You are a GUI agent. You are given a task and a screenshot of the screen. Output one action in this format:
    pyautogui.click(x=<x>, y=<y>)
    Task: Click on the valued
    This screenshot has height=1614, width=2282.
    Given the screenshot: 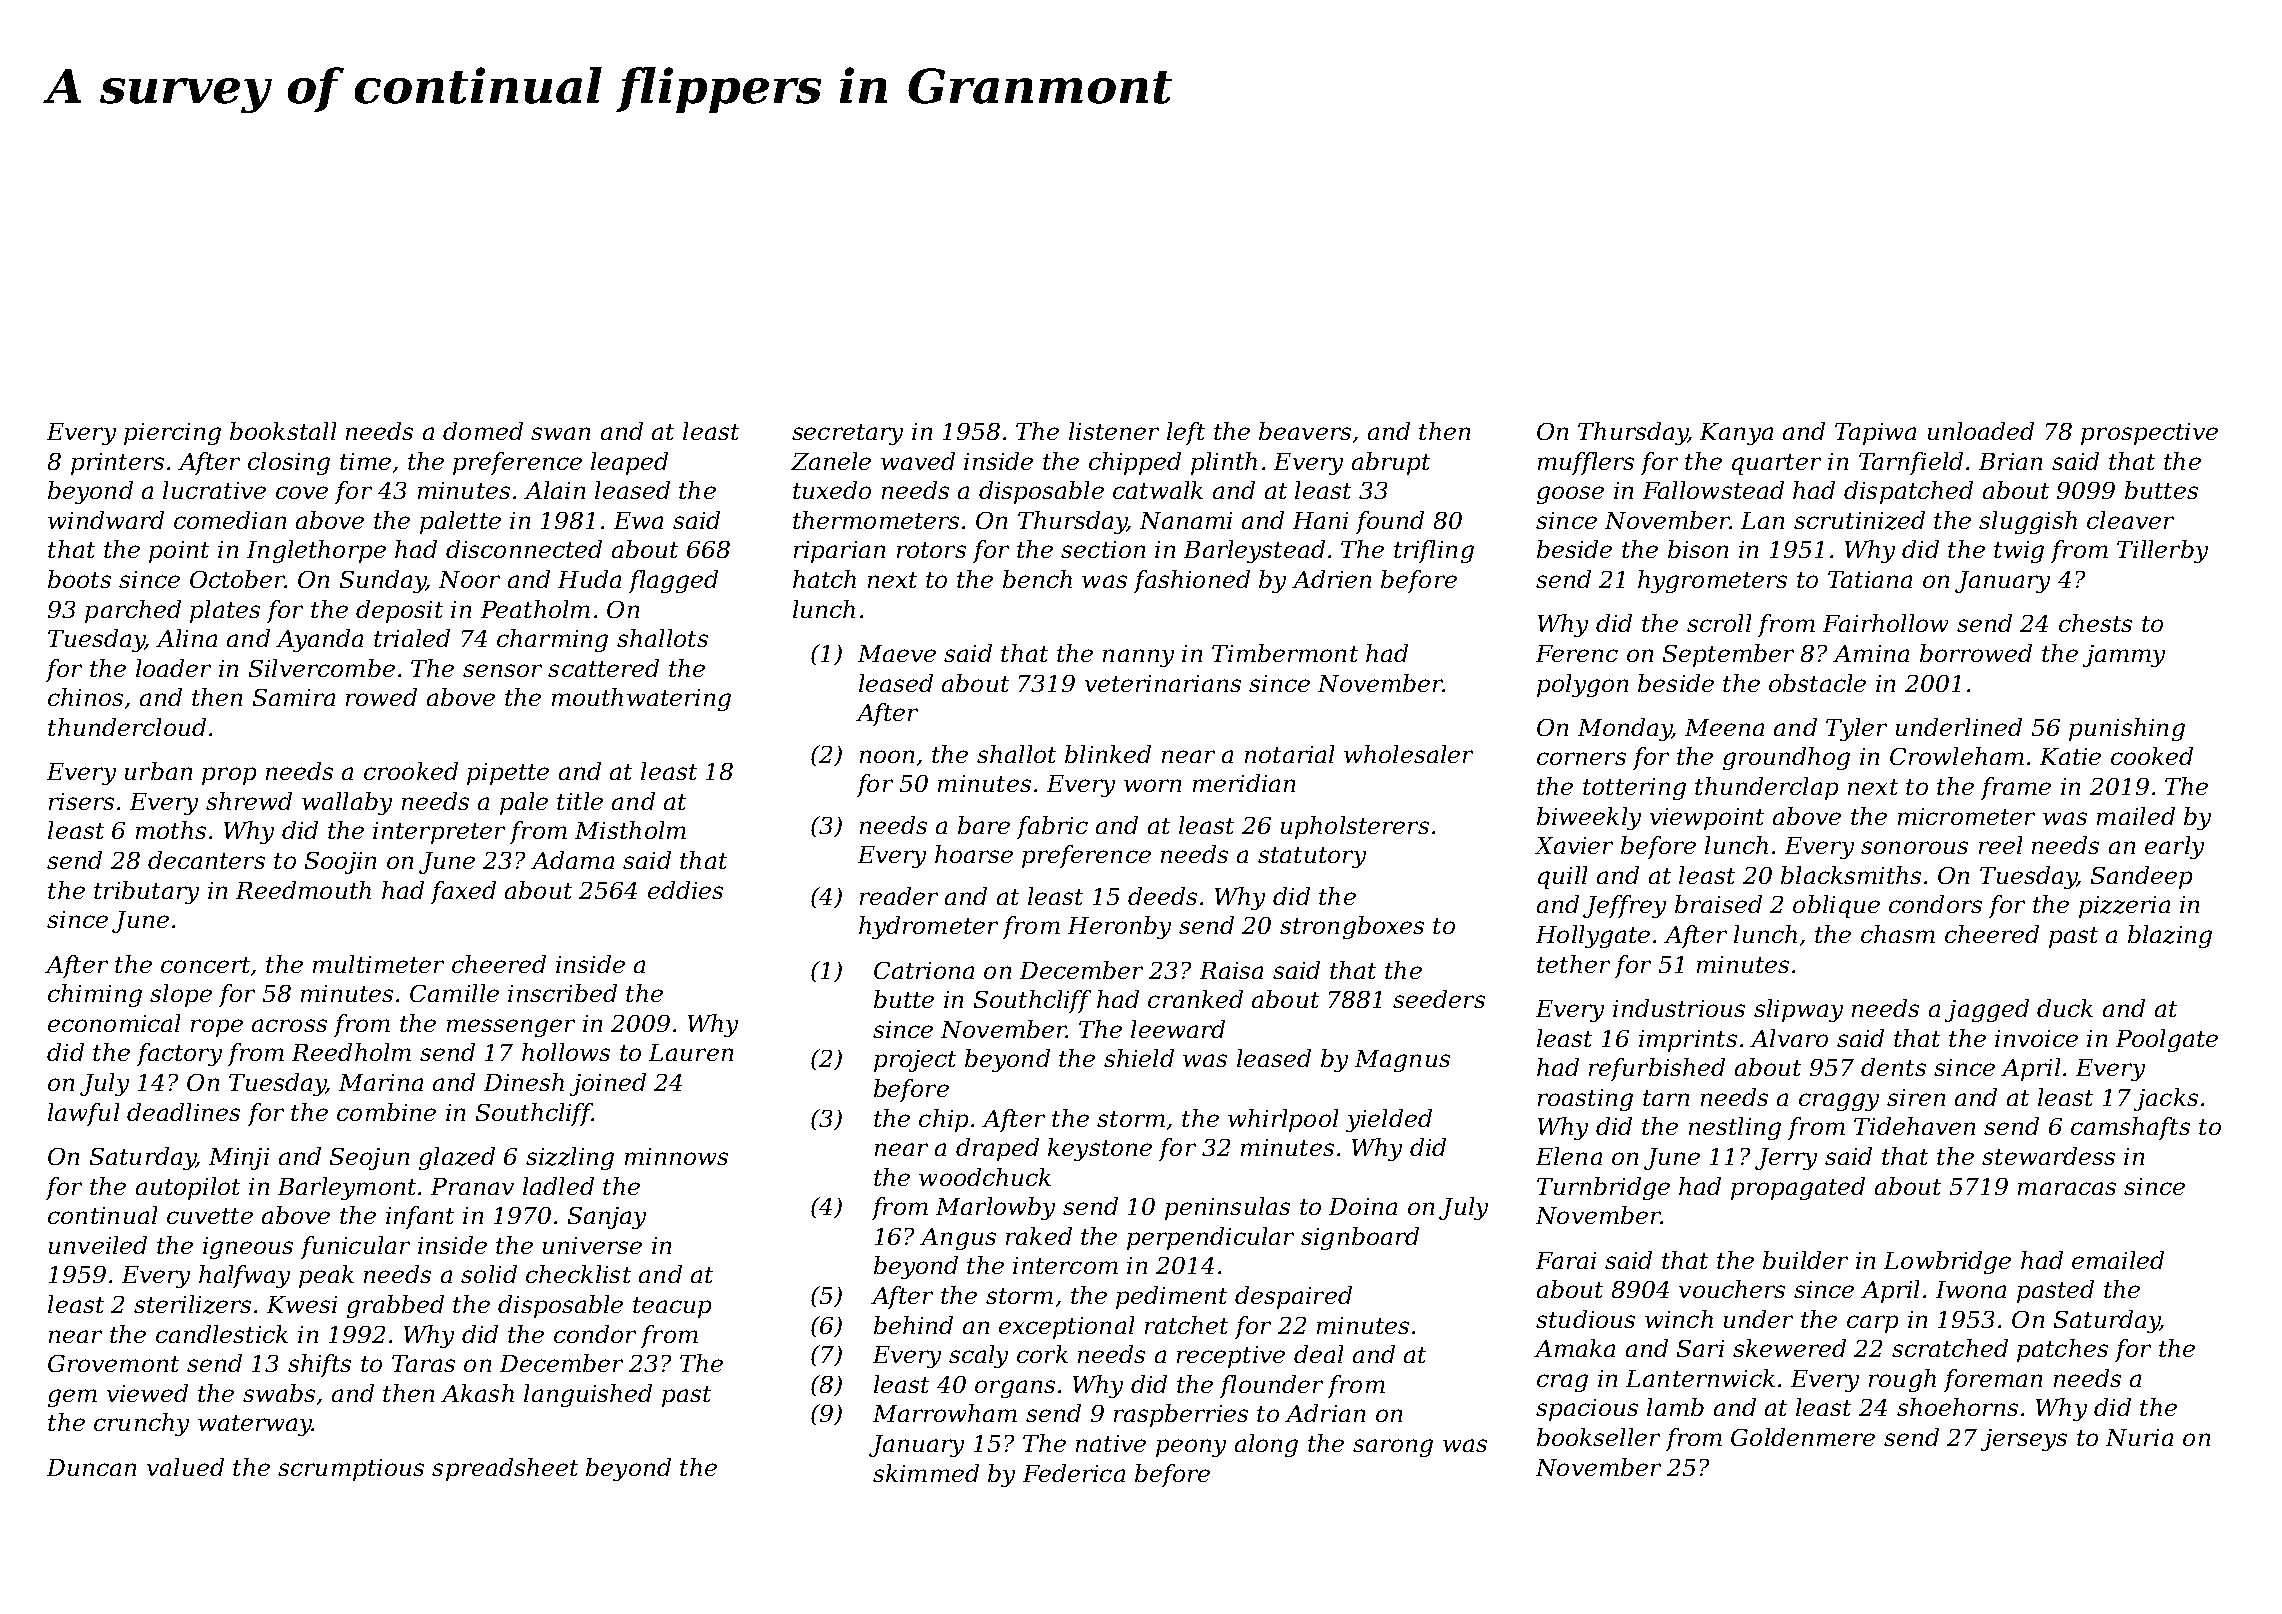 What is the action you would take?
    pyautogui.click(x=185, y=1467)
